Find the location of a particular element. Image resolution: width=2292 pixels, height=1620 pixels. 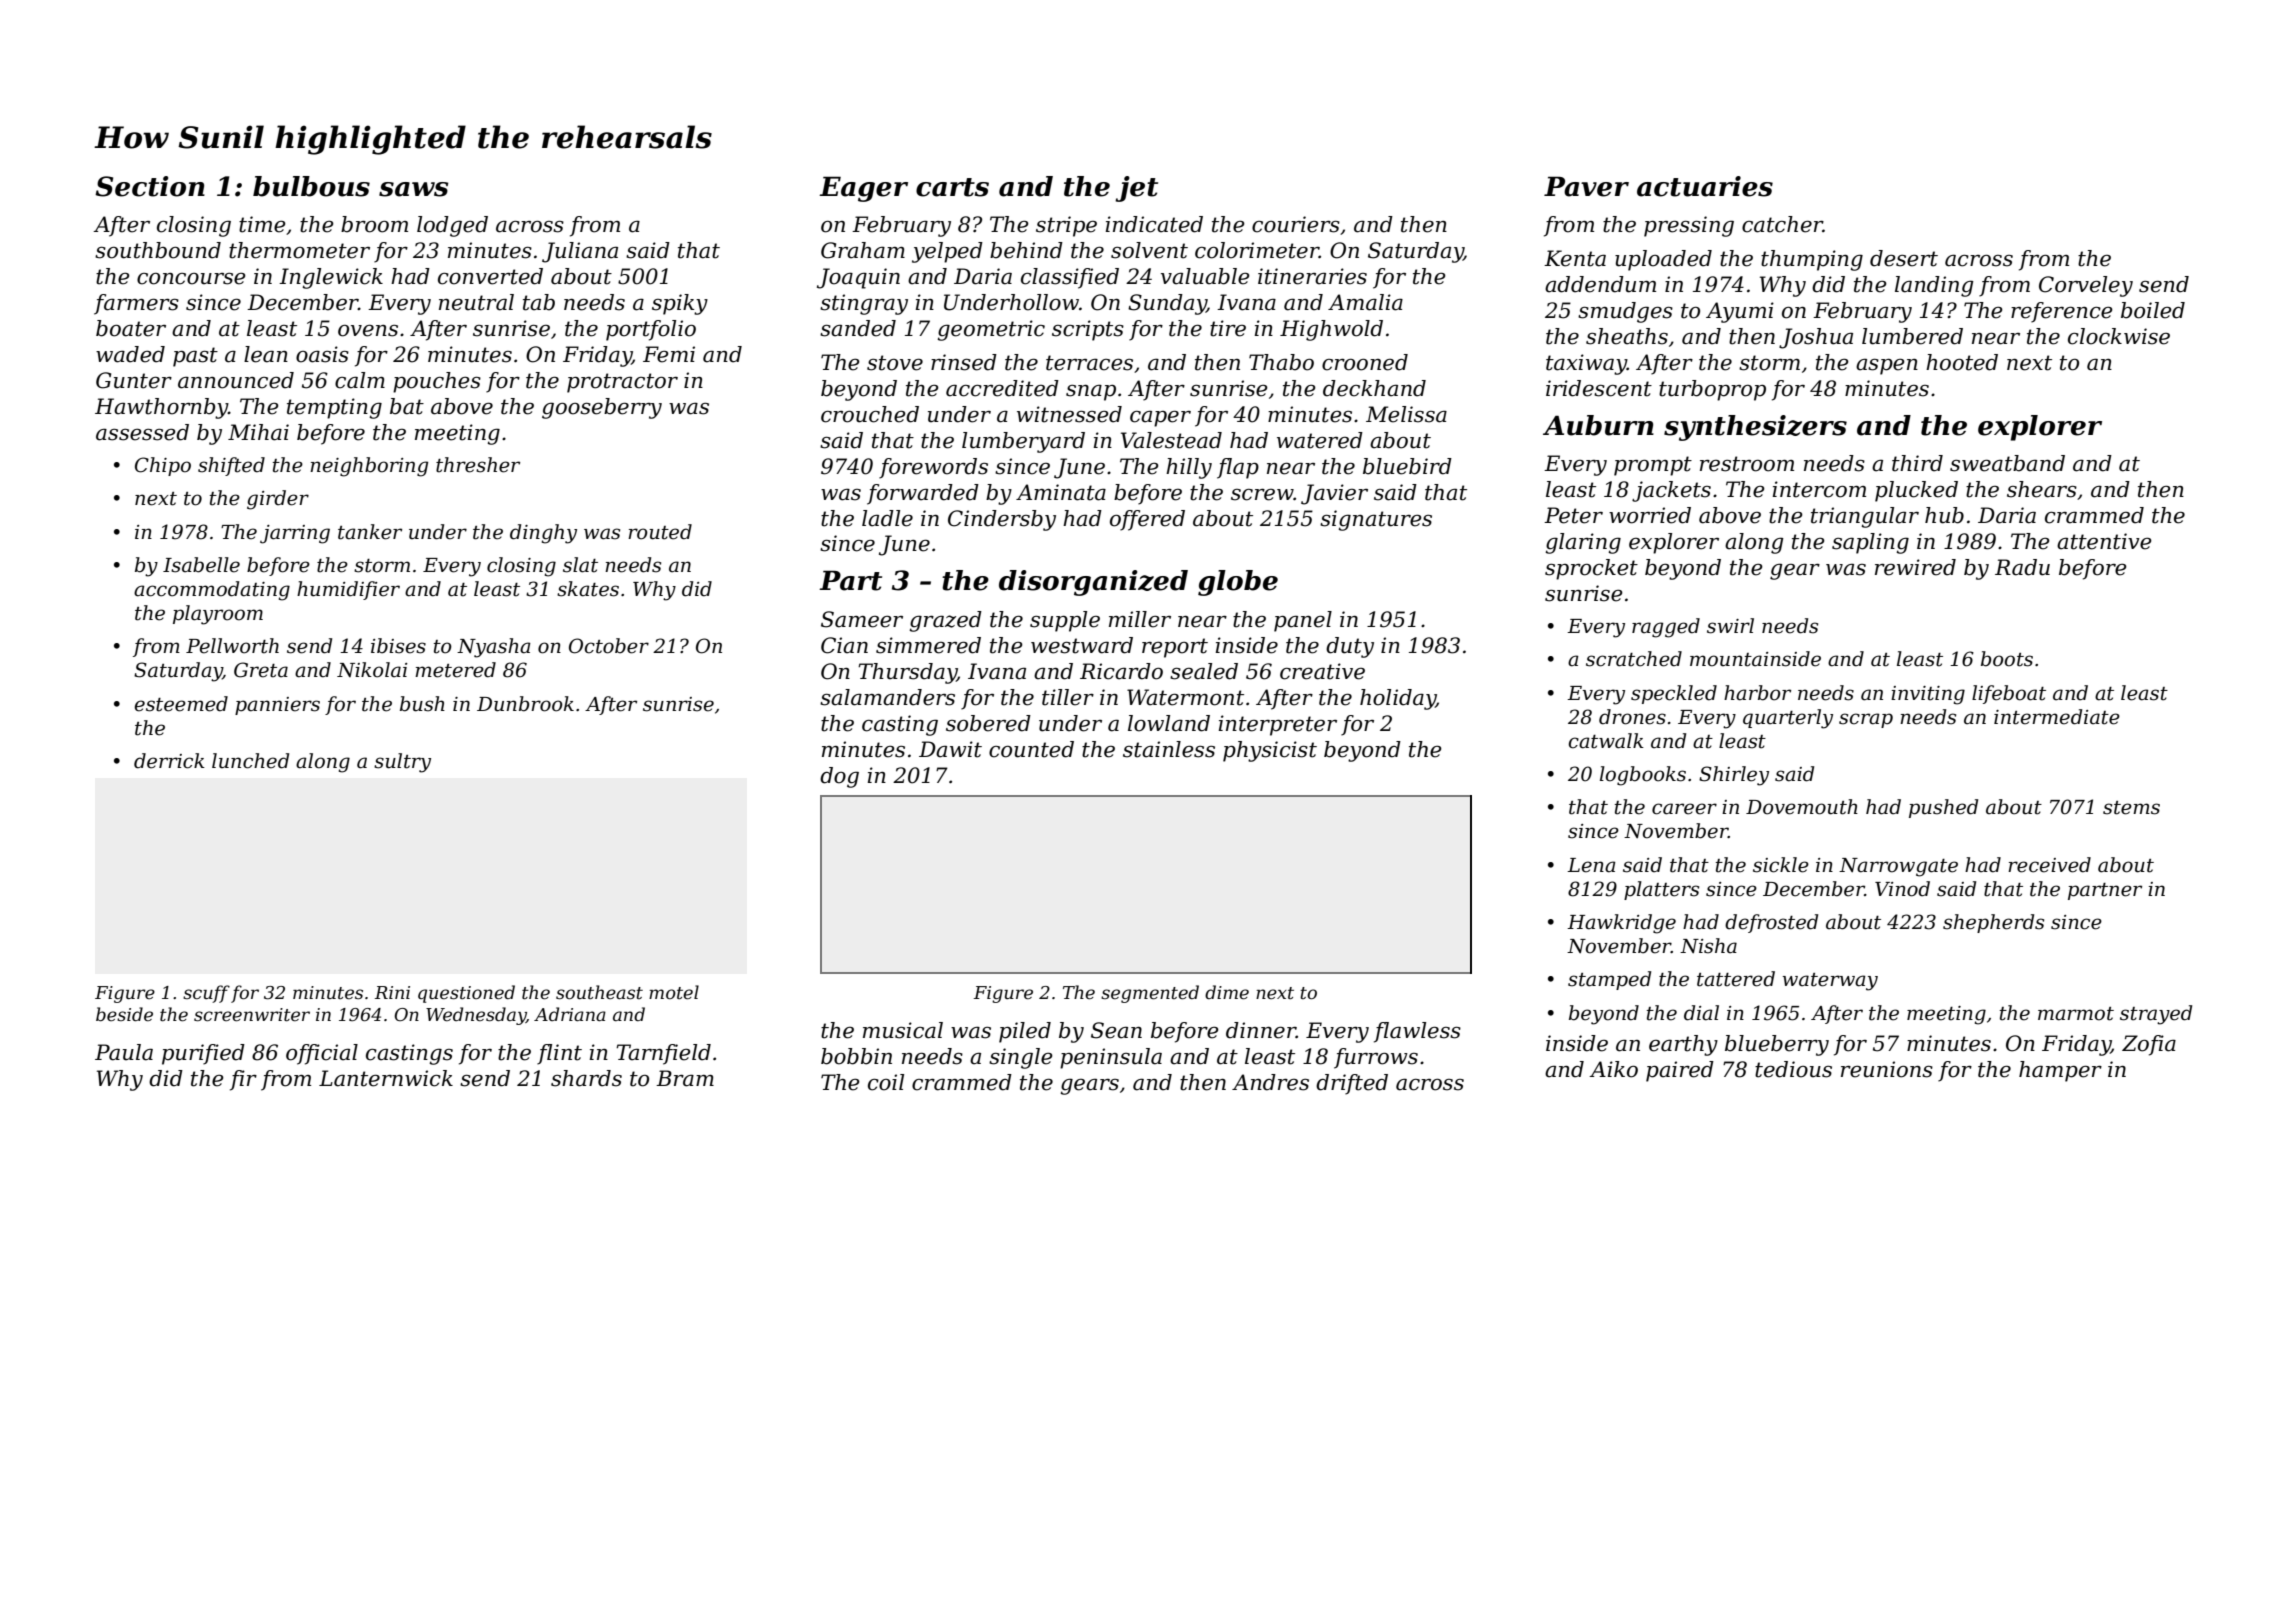

offered is located at coordinates (1147, 520).
